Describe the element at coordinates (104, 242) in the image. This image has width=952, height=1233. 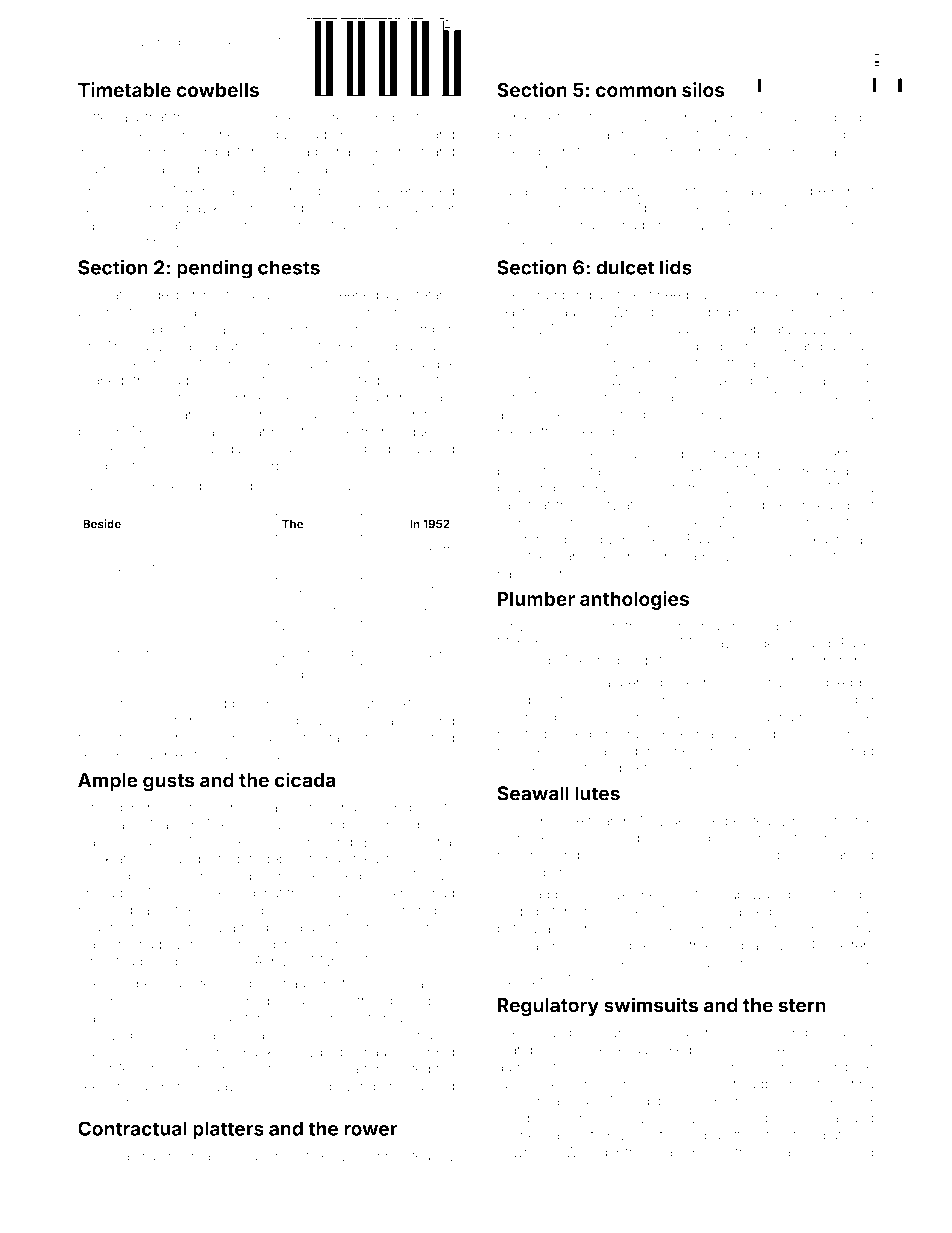
I see `luscious` at that location.
